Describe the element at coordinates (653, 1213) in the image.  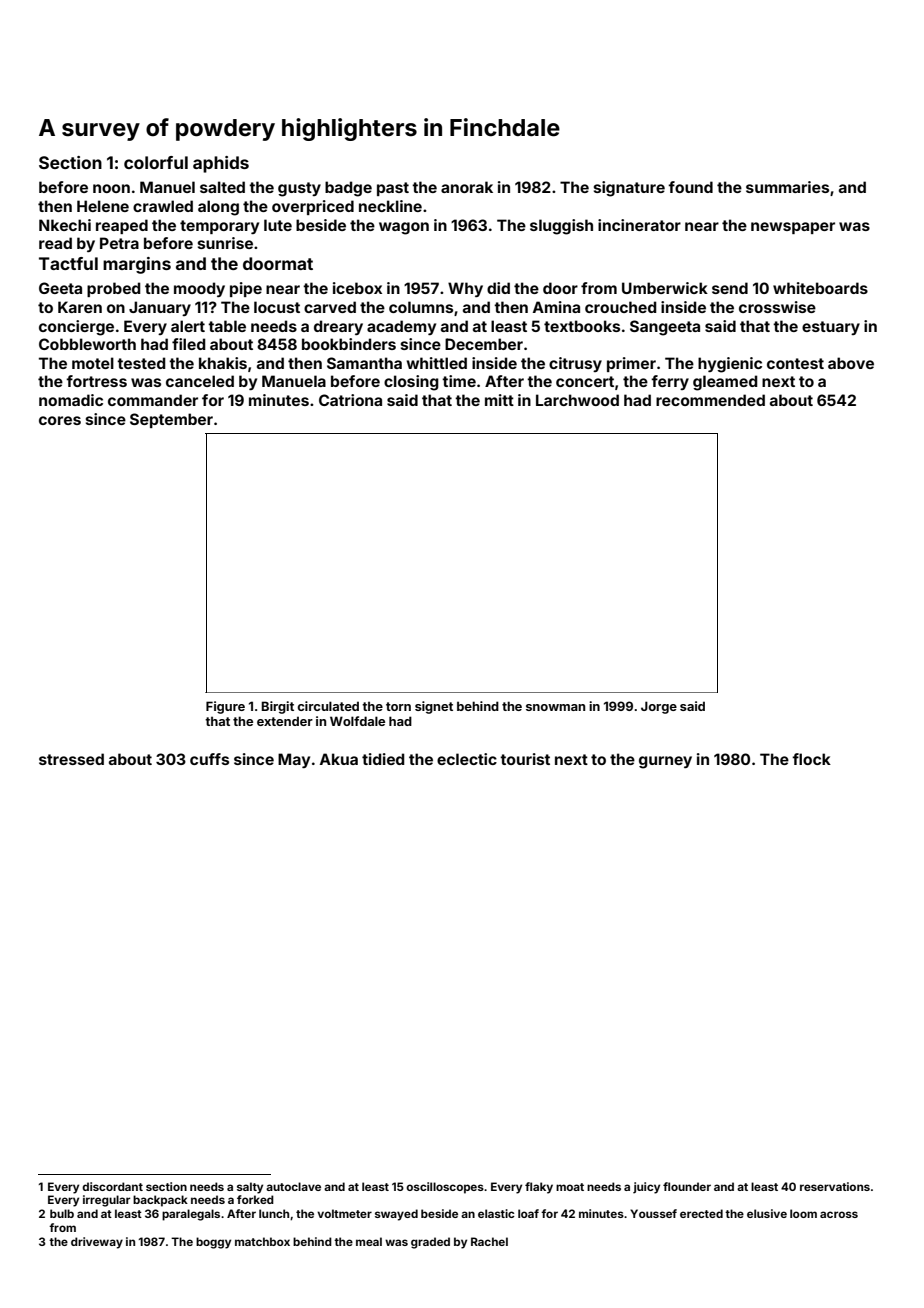
I see `Youssef` at that location.
